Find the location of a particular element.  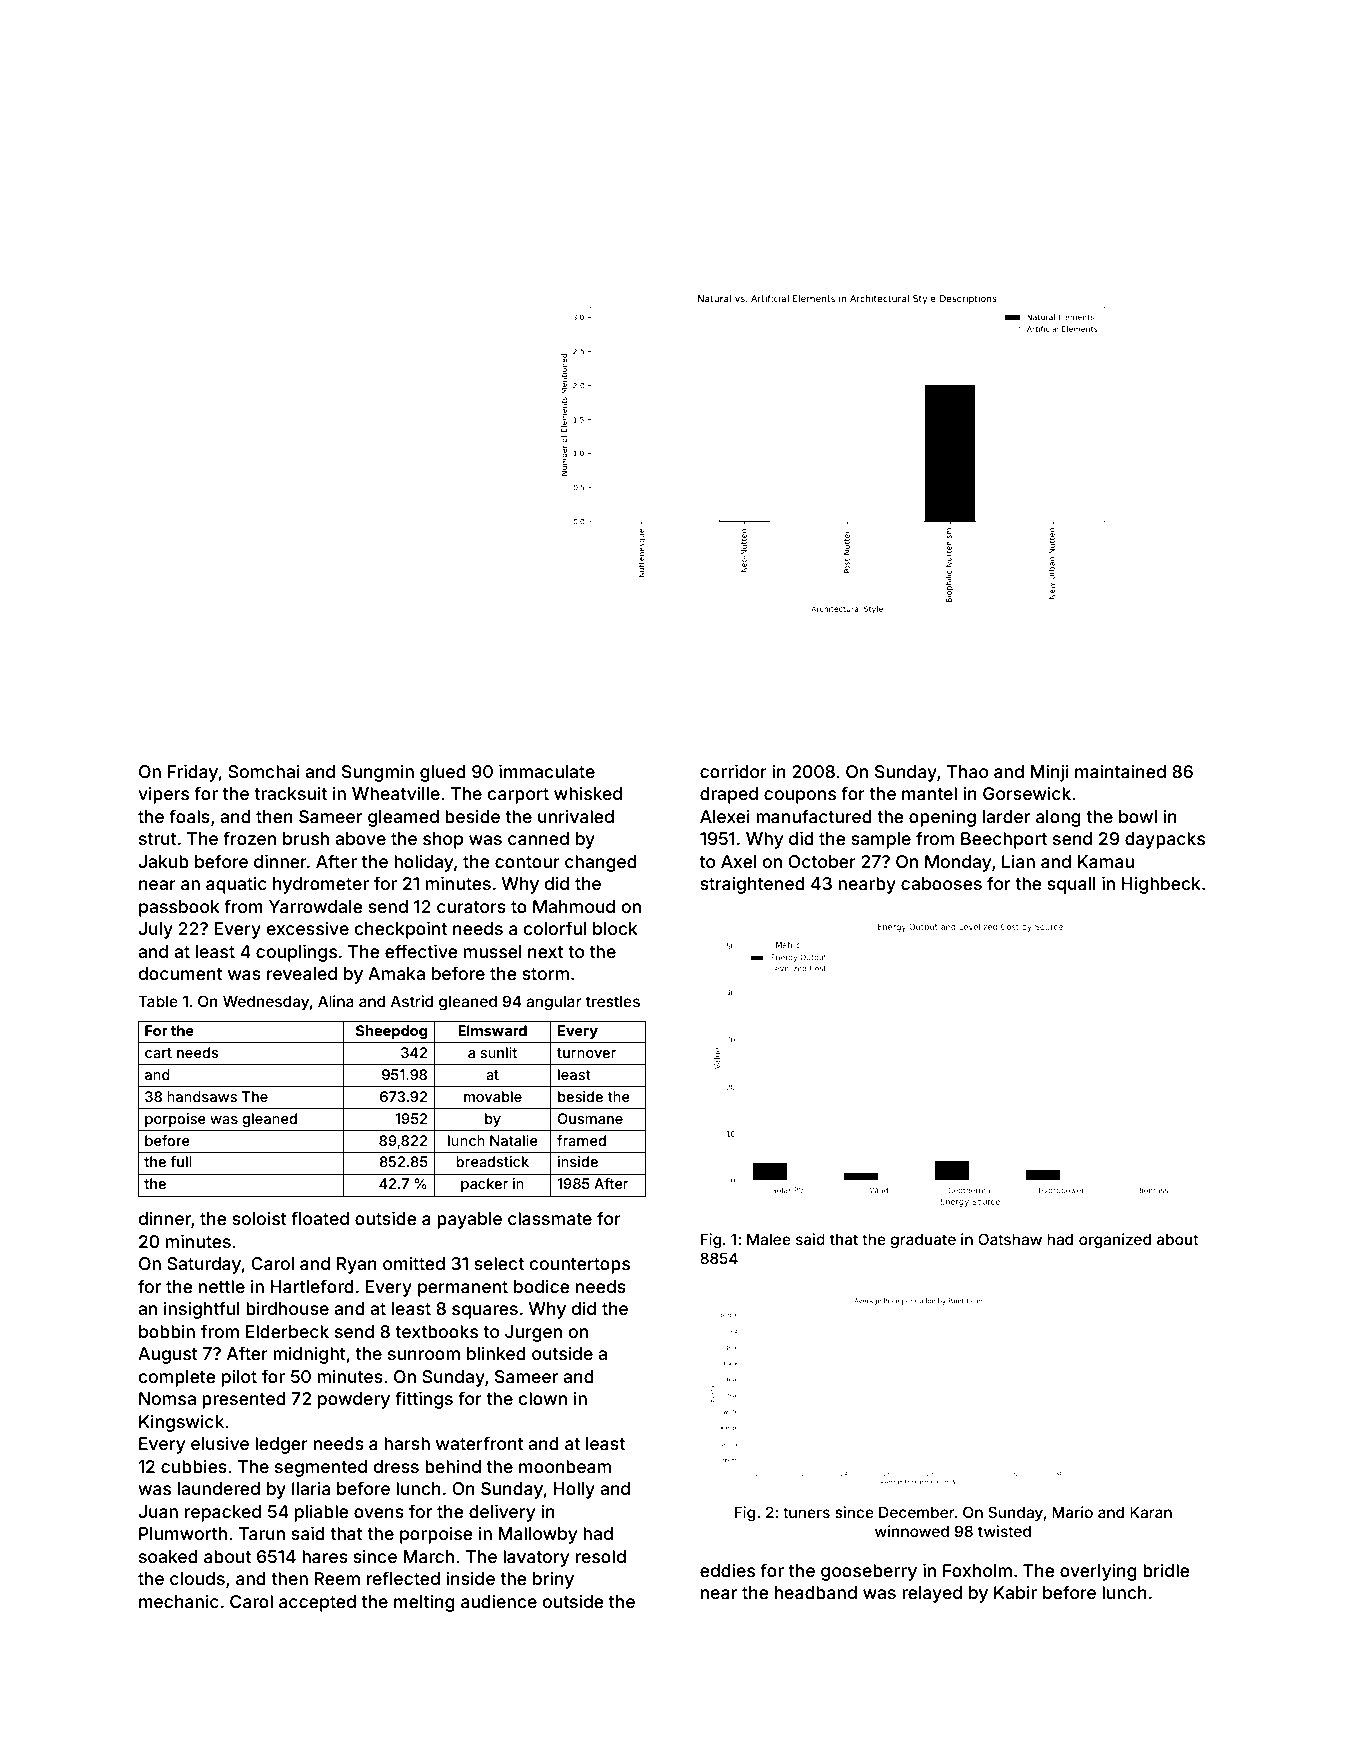

maintained is located at coordinates (1120, 771).
